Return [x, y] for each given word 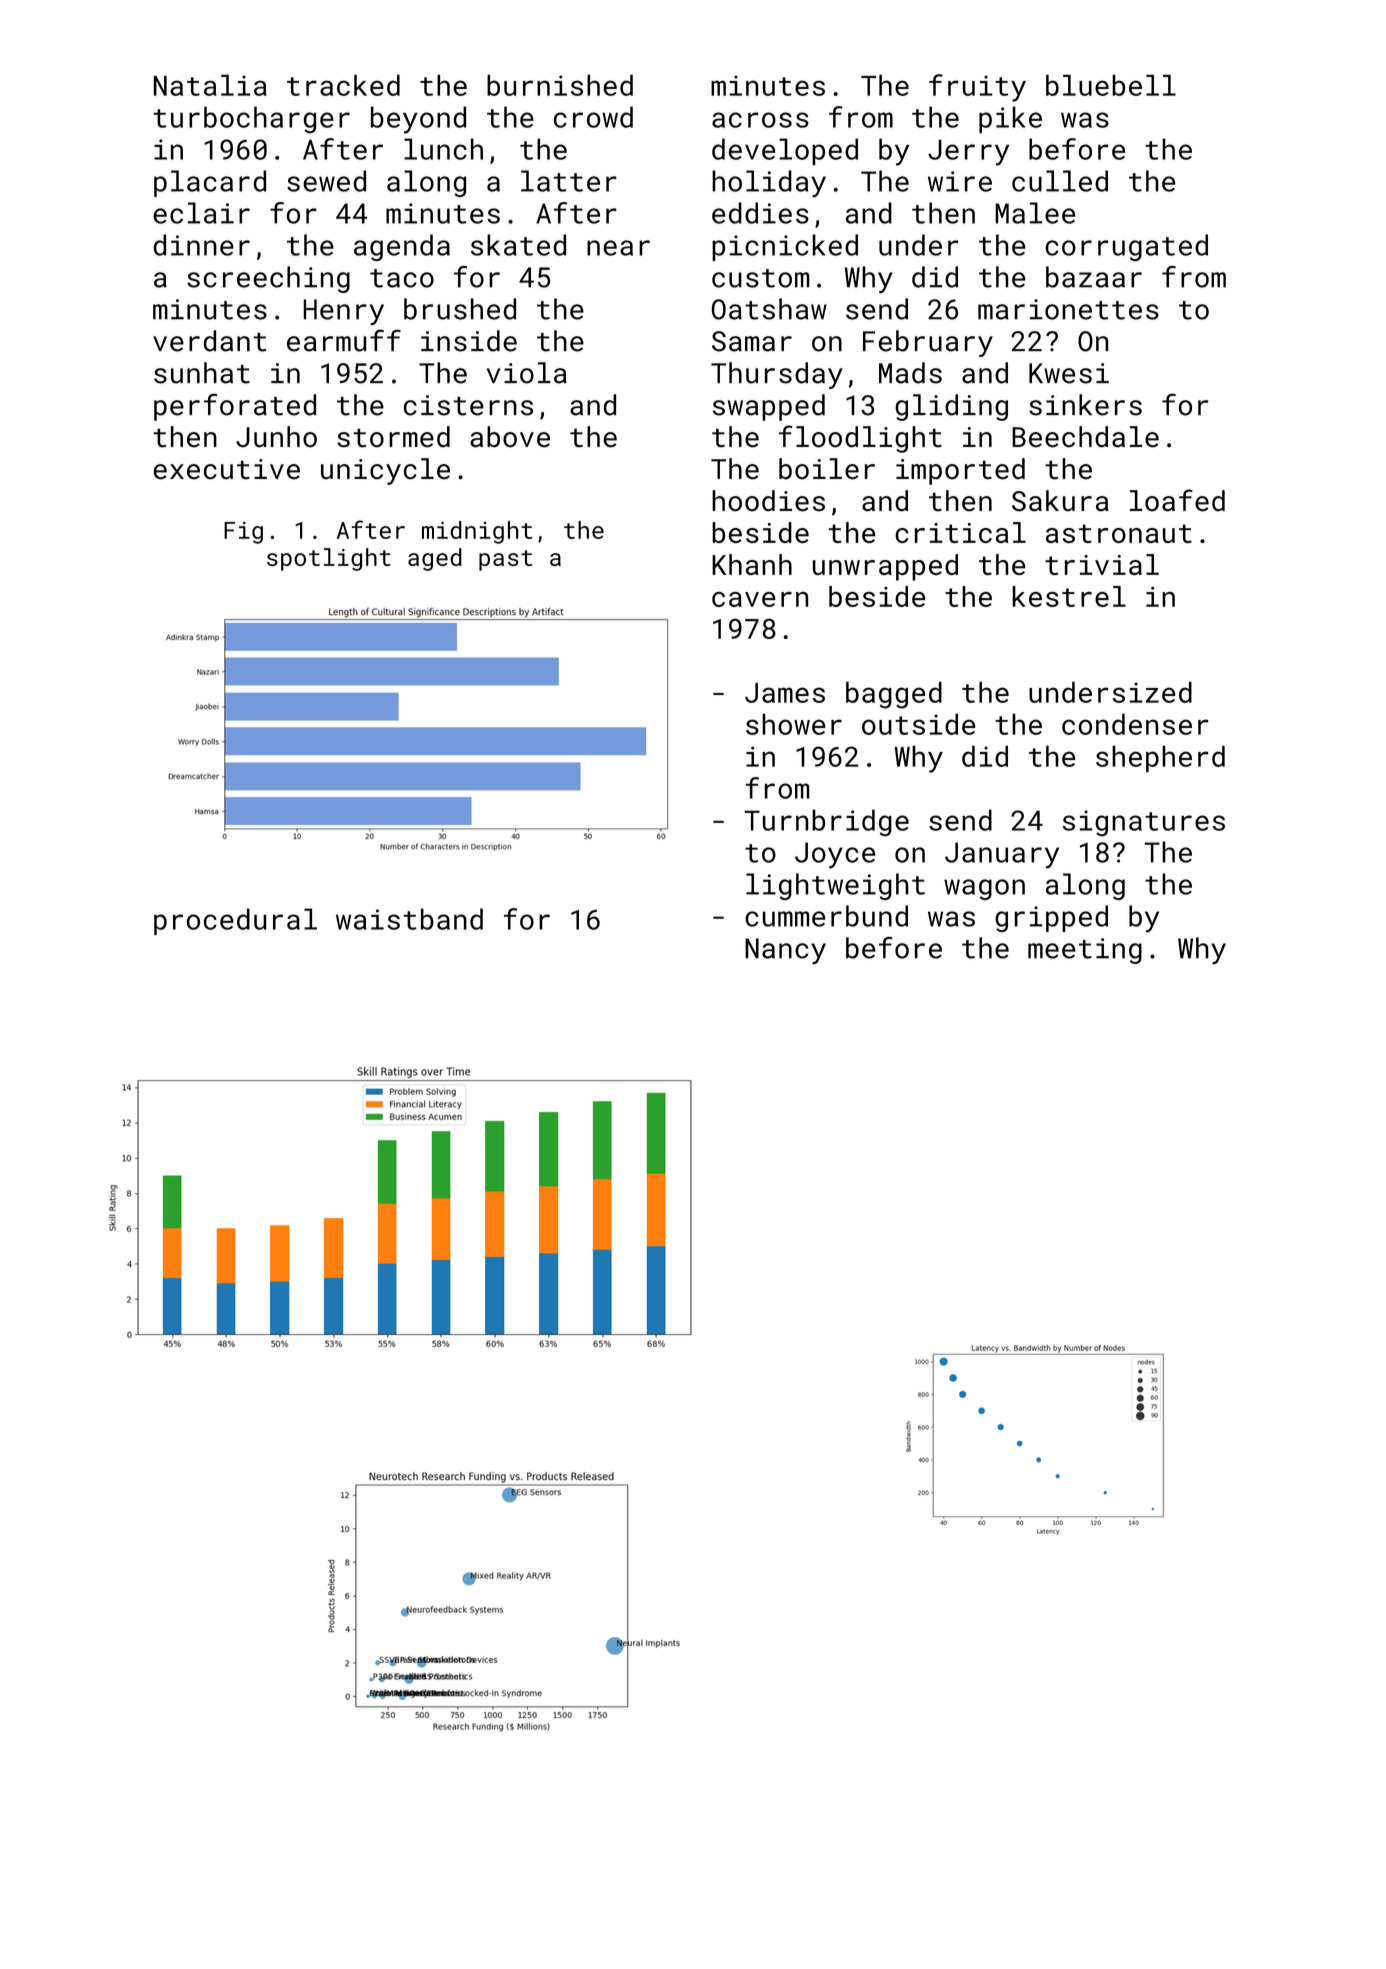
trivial [1102, 564]
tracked [343, 85]
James [785, 693]
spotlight [329, 559]
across [760, 120]
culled [1060, 181]
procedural [235, 921]
